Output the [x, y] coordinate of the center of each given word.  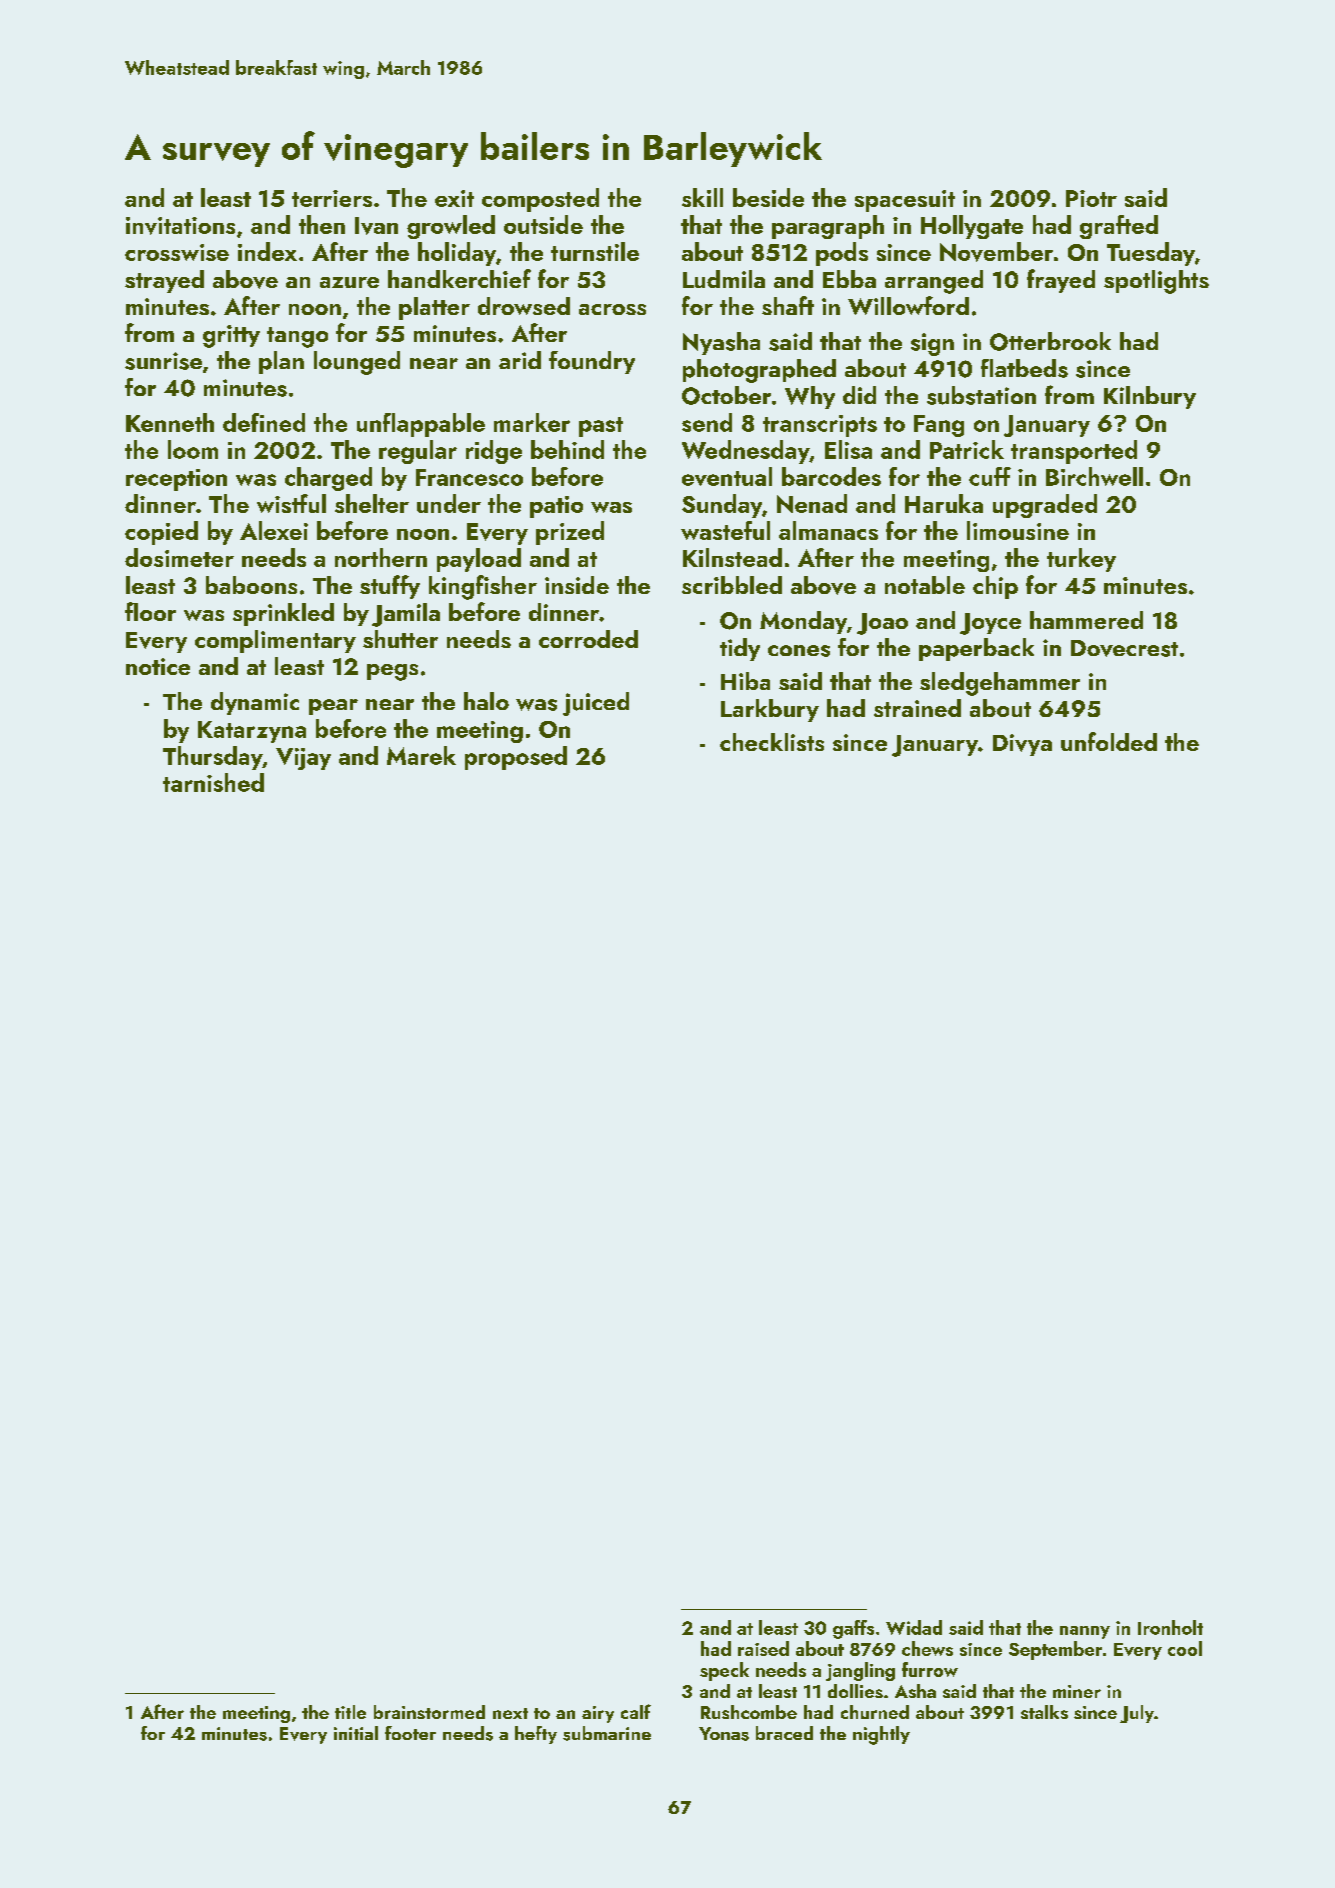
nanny [1085, 1632]
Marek [421, 755]
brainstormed [429, 1712]
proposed [516, 758]
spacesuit [905, 201]
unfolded [1109, 741]
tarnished [213, 782]
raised [763, 1648]
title [350, 1712]
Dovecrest [1124, 648]
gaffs [853, 1629]
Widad [914, 1627]
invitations [180, 226]
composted [540, 200]
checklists [772, 742]
